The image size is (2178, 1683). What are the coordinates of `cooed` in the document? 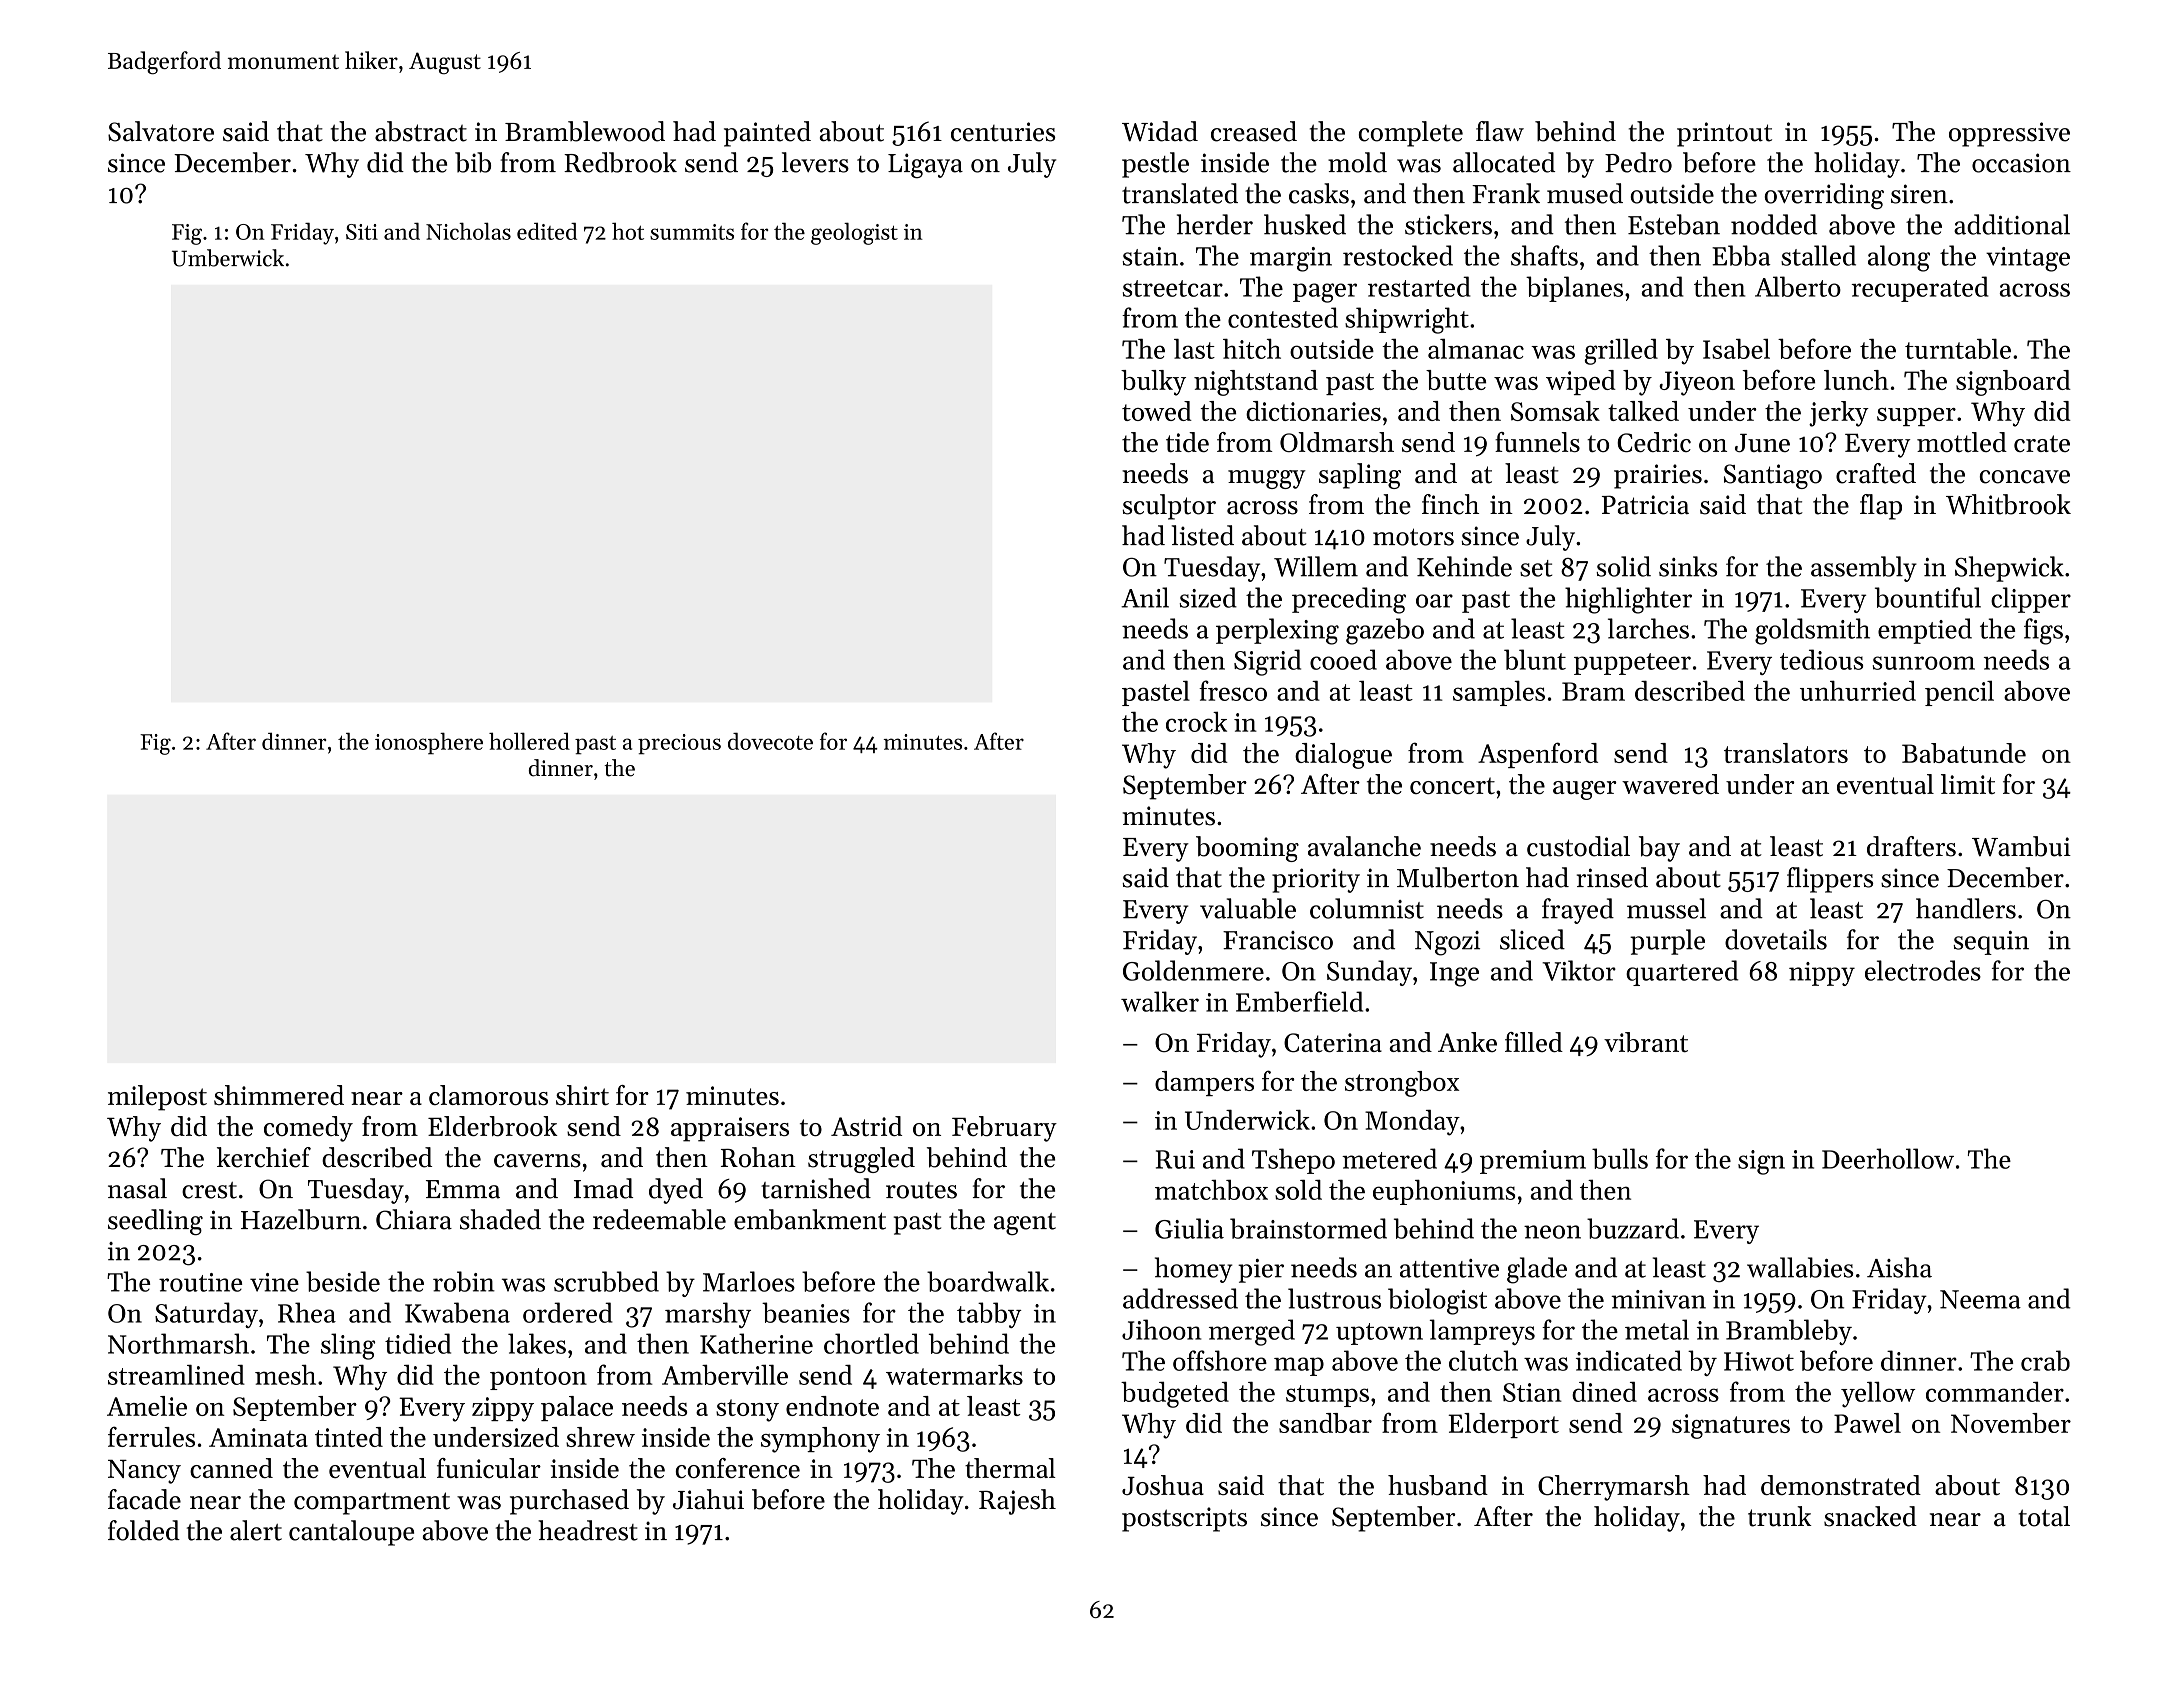 It's located at (1343, 659).
